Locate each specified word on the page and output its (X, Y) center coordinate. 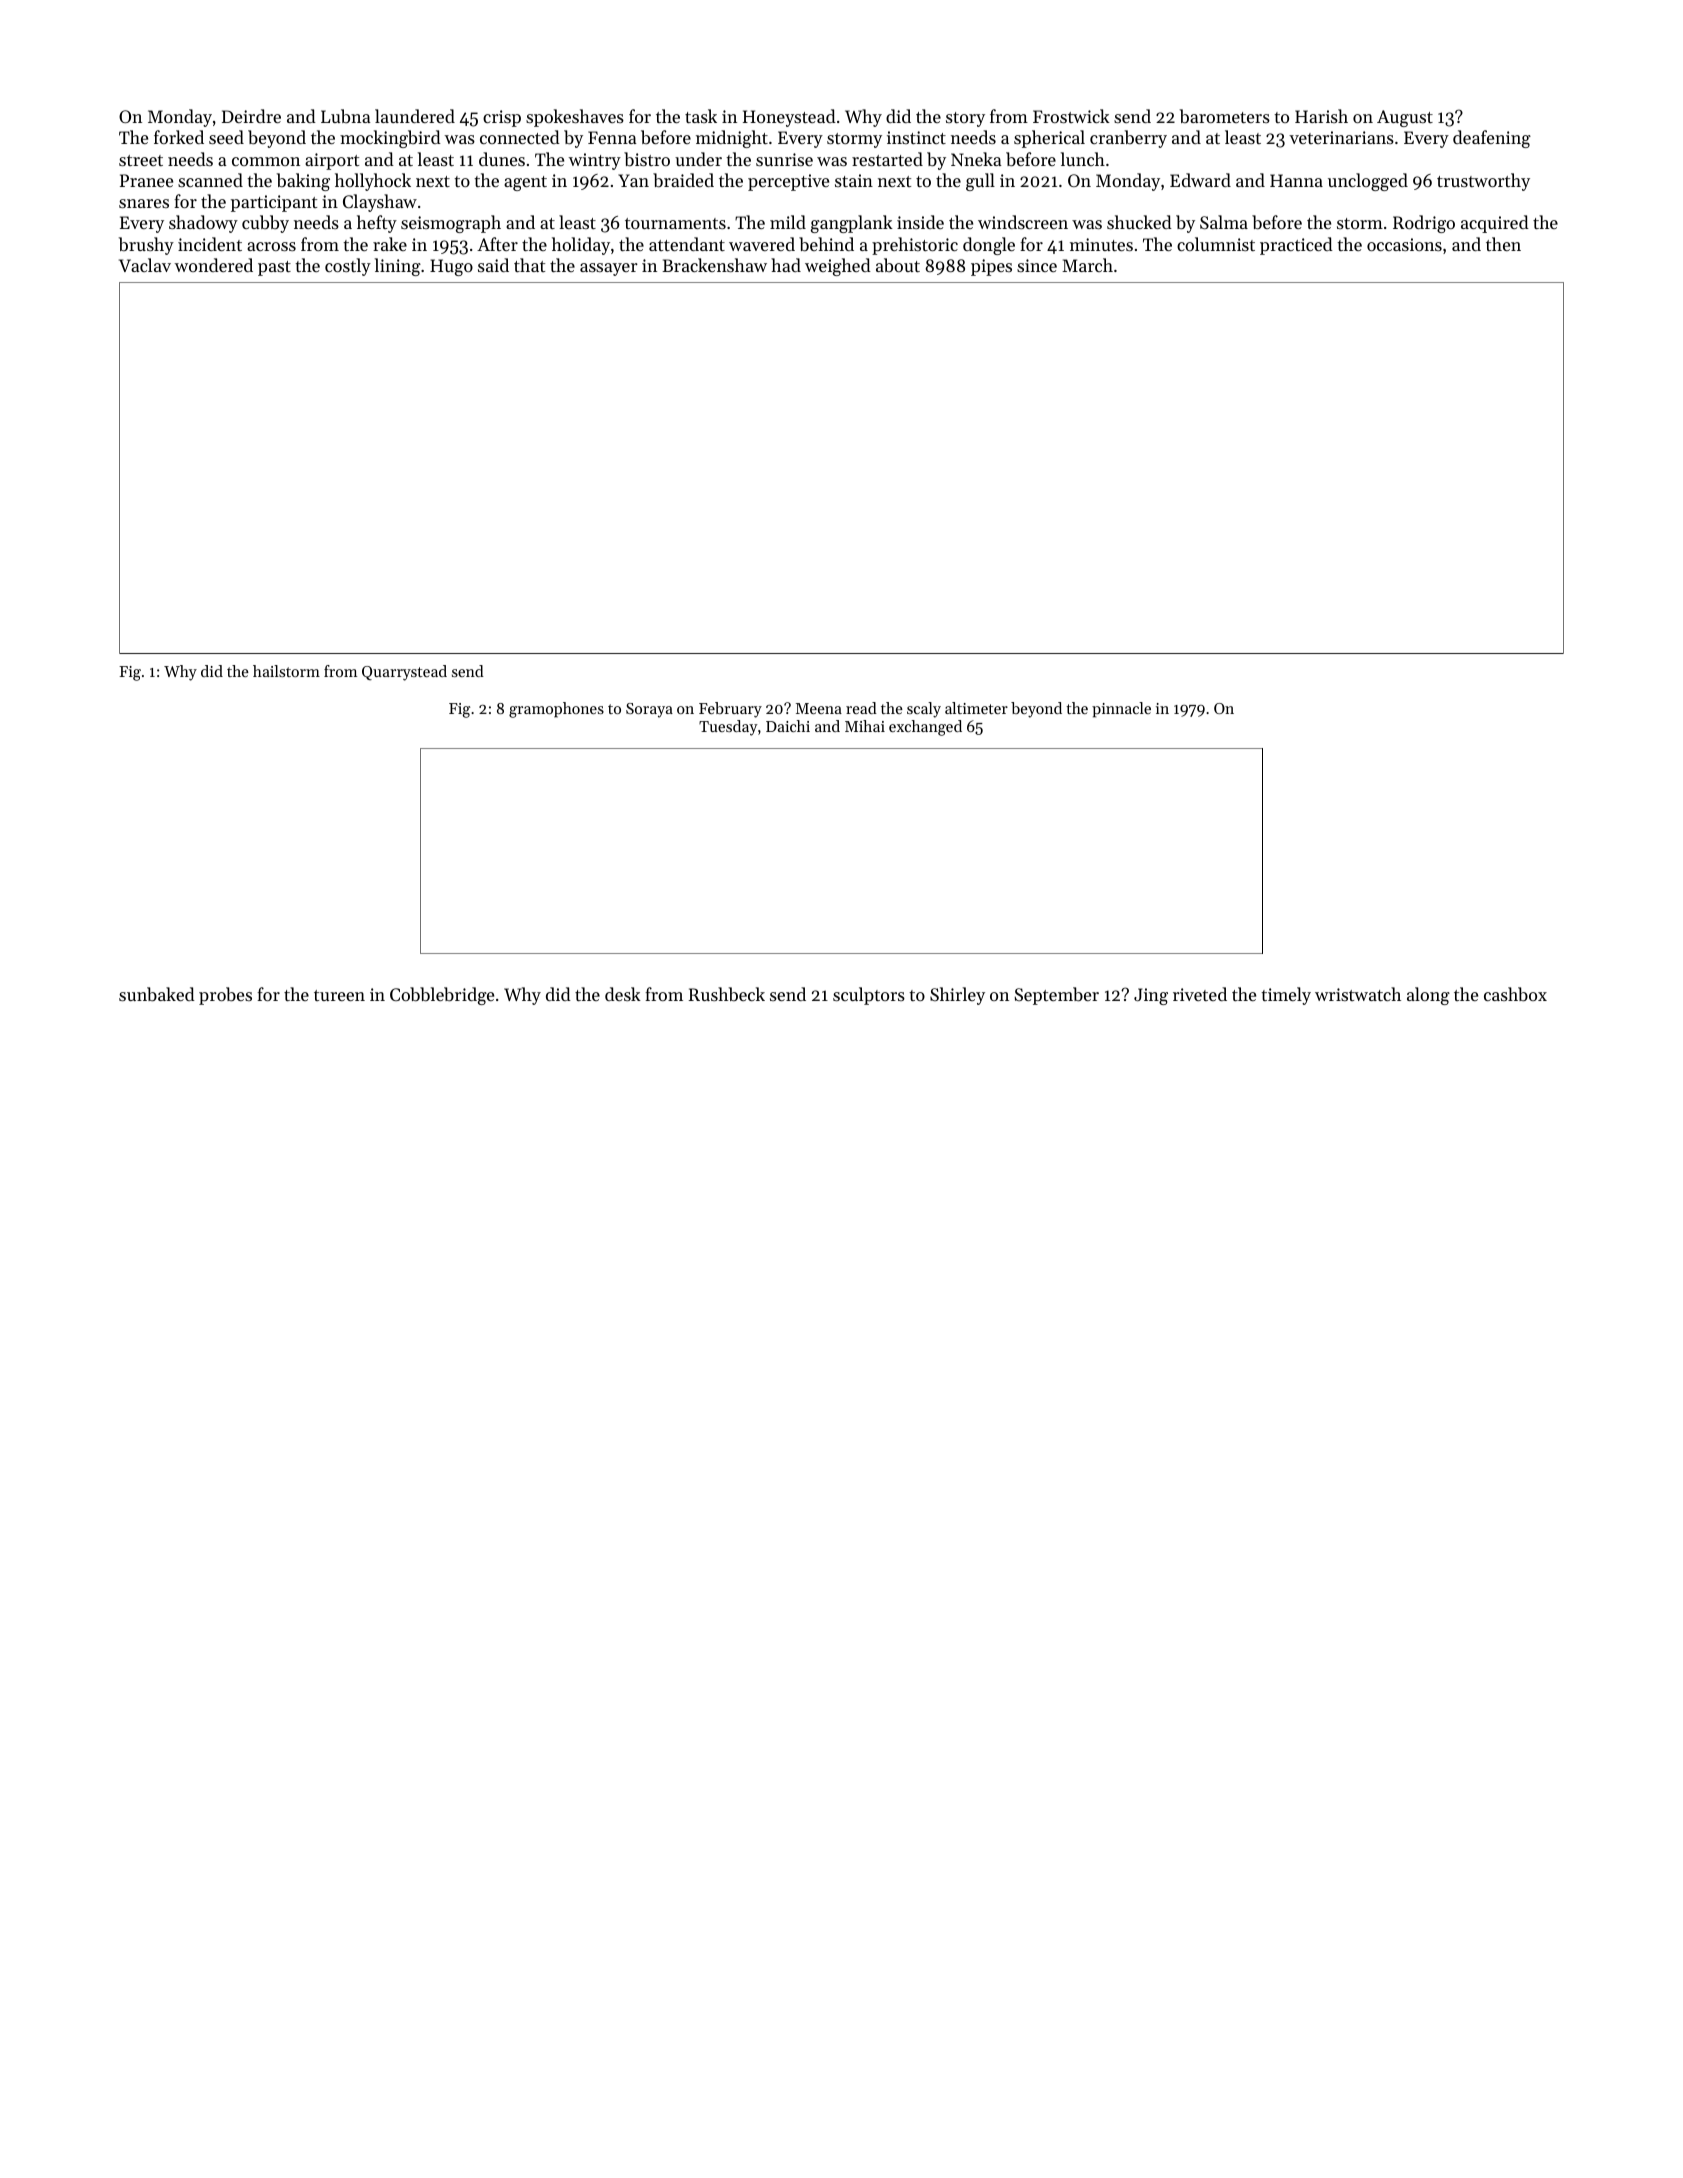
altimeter (976, 708)
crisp (502, 118)
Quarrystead (404, 673)
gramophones (556, 710)
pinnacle (1121, 710)
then (1503, 244)
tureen (339, 995)
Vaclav (145, 265)
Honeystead (789, 118)
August (1405, 118)
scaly (924, 710)
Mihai (865, 726)
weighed (838, 267)
